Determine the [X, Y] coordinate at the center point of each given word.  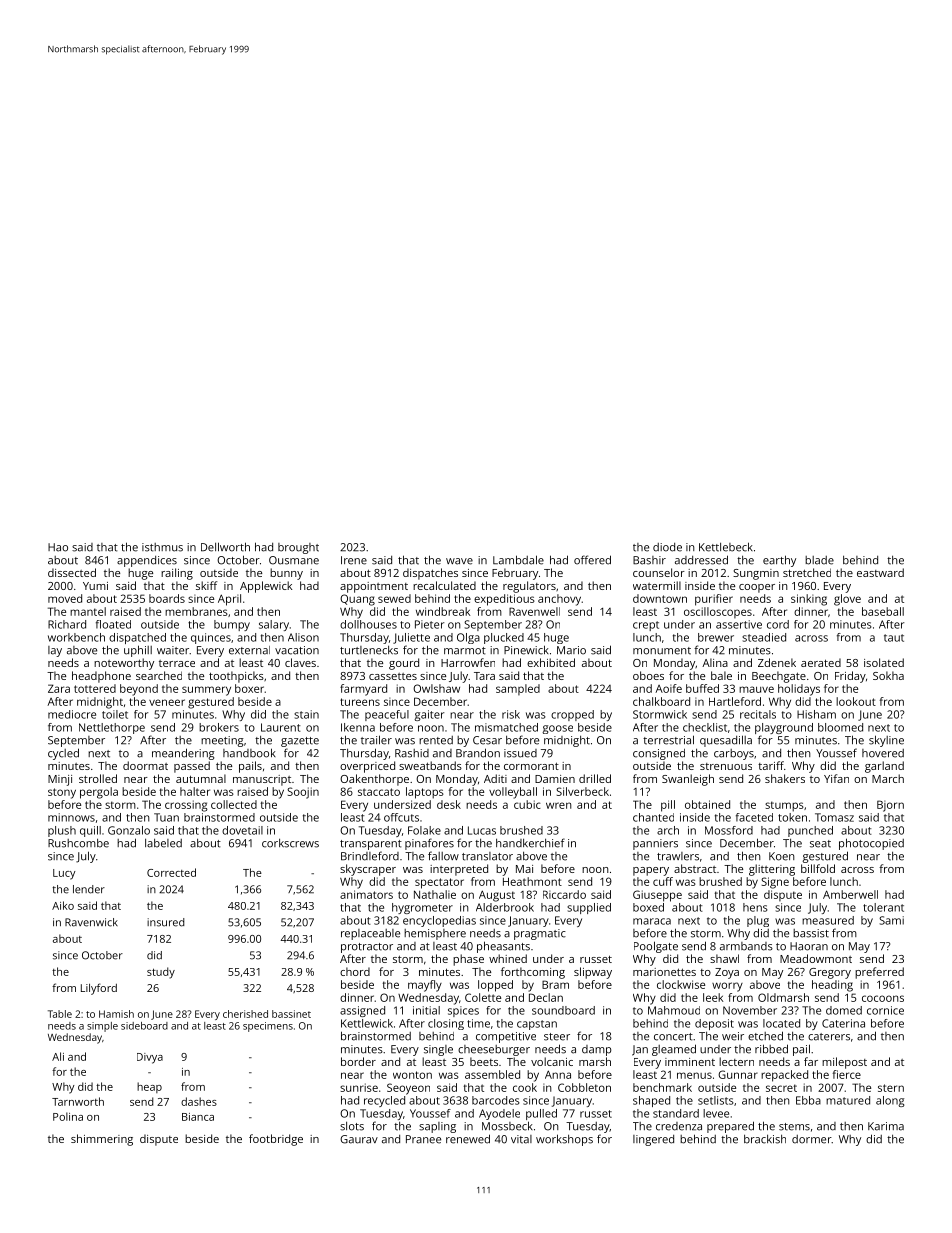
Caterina [843, 1023]
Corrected [171, 872]
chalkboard [661, 701]
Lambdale [518, 560]
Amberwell [850, 894]
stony [62, 793]
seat [820, 844]
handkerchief [530, 843]
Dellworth [225, 547]
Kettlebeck [726, 547]
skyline [886, 741]
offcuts [401, 817]
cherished [245, 1014]
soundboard [563, 1010]
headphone [101, 677]
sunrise [359, 1087]
